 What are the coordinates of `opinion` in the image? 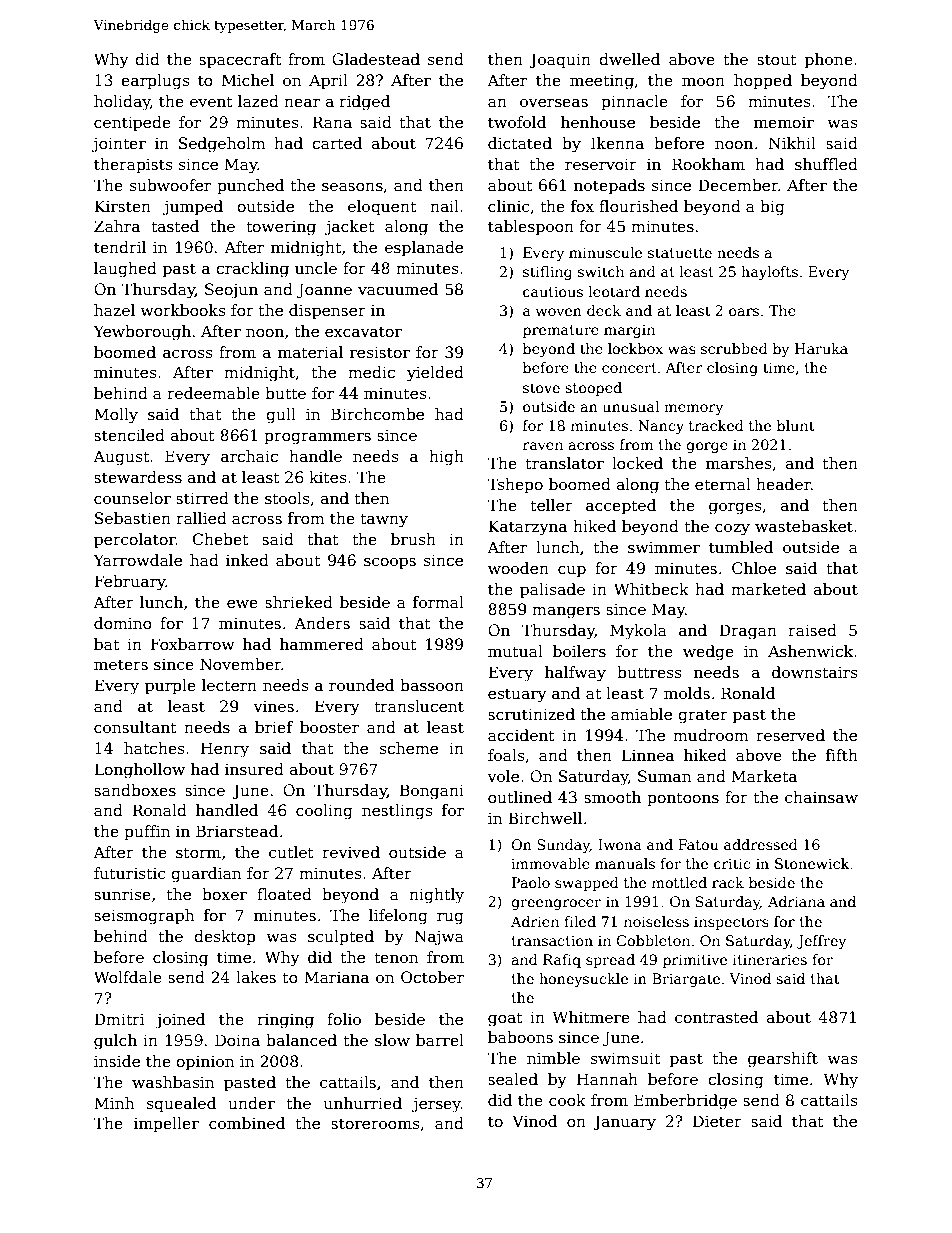 It's located at (205, 1062).
